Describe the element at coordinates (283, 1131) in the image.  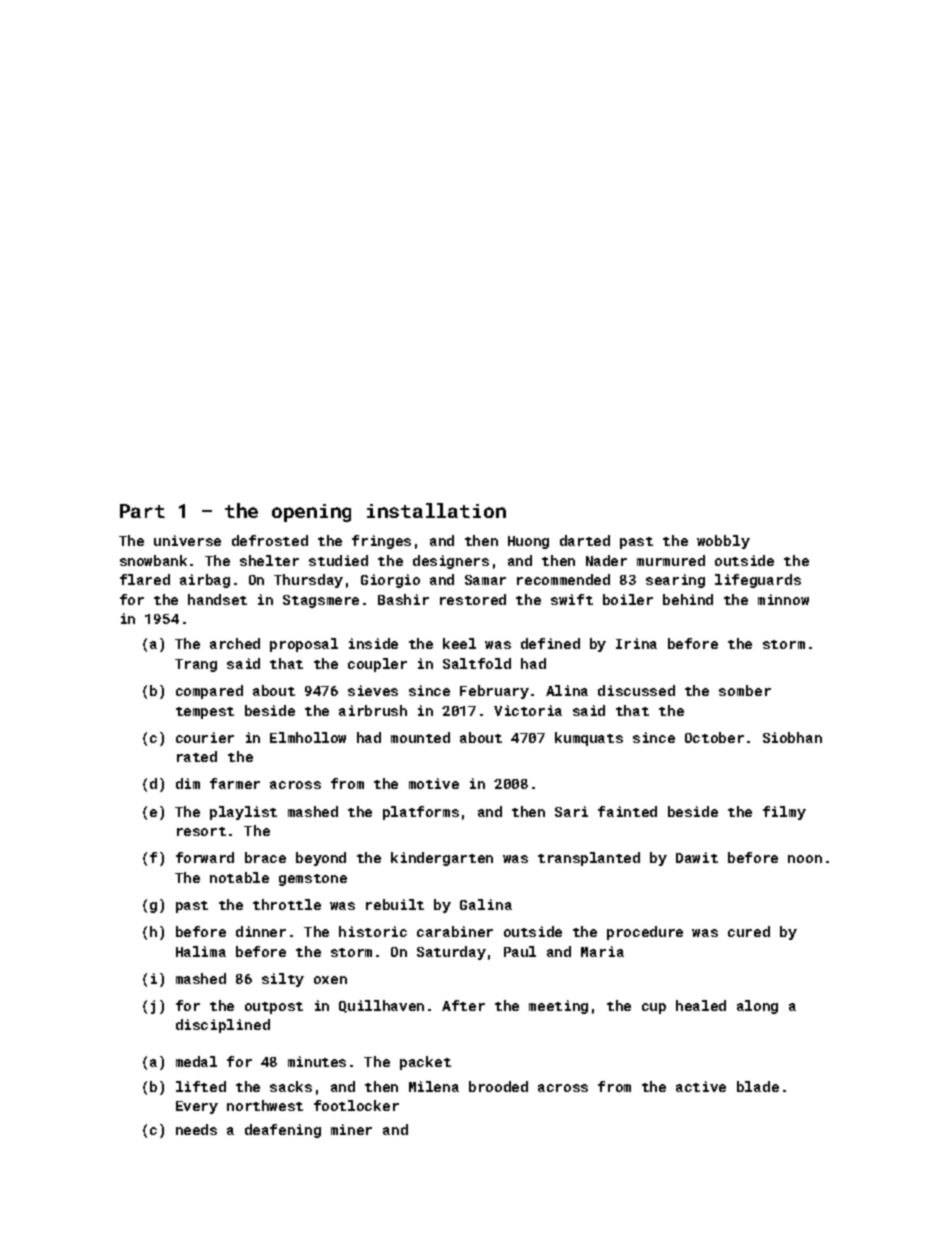
I see `deafening` at that location.
